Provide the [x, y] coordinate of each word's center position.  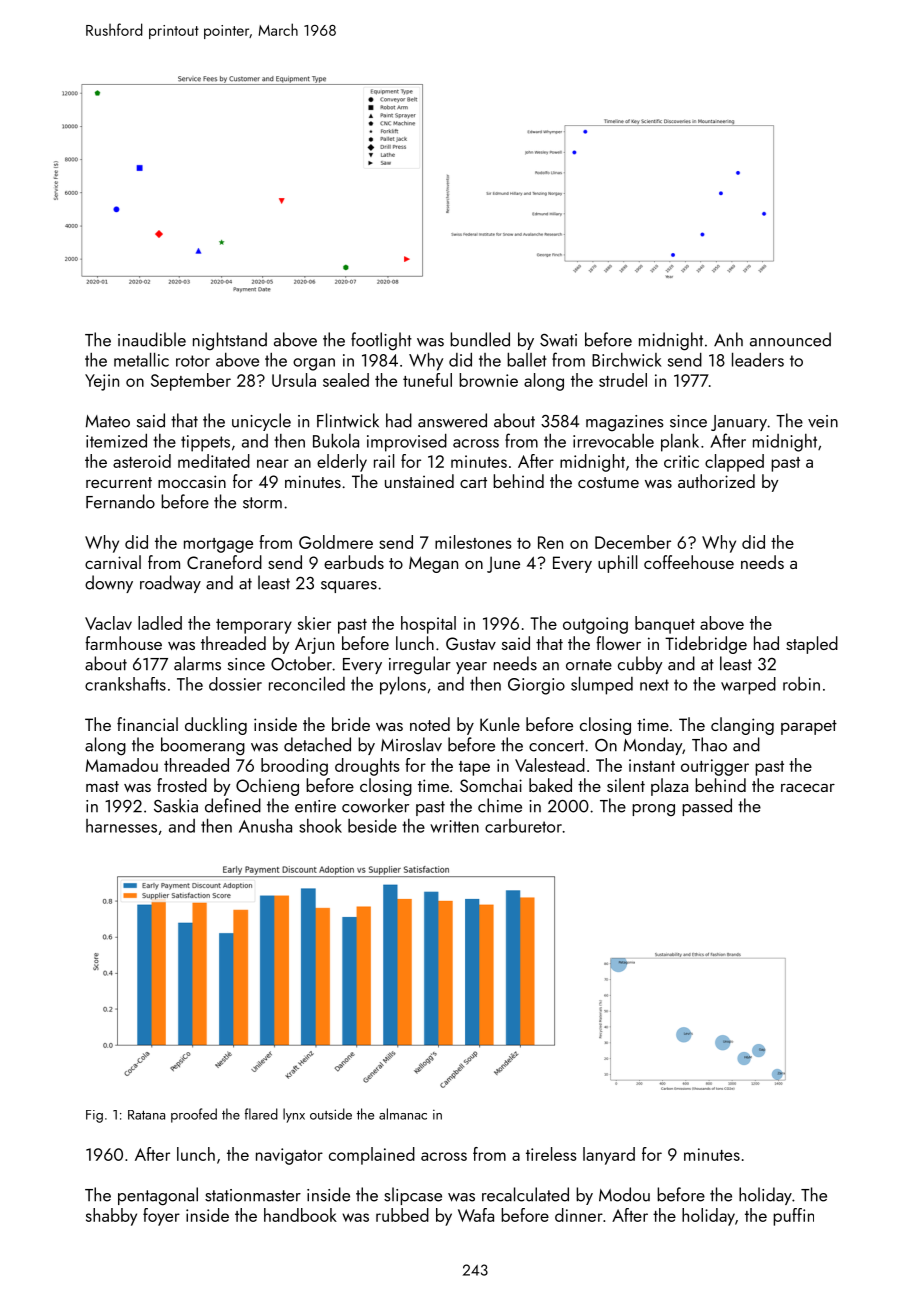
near [273, 463]
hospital [428, 625]
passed [707, 807]
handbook [300, 1215]
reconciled [307, 683]
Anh [728, 339]
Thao [709, 744]
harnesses [121, 826]
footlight [381, 341]
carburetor [523, 826]
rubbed [402, 1215]
